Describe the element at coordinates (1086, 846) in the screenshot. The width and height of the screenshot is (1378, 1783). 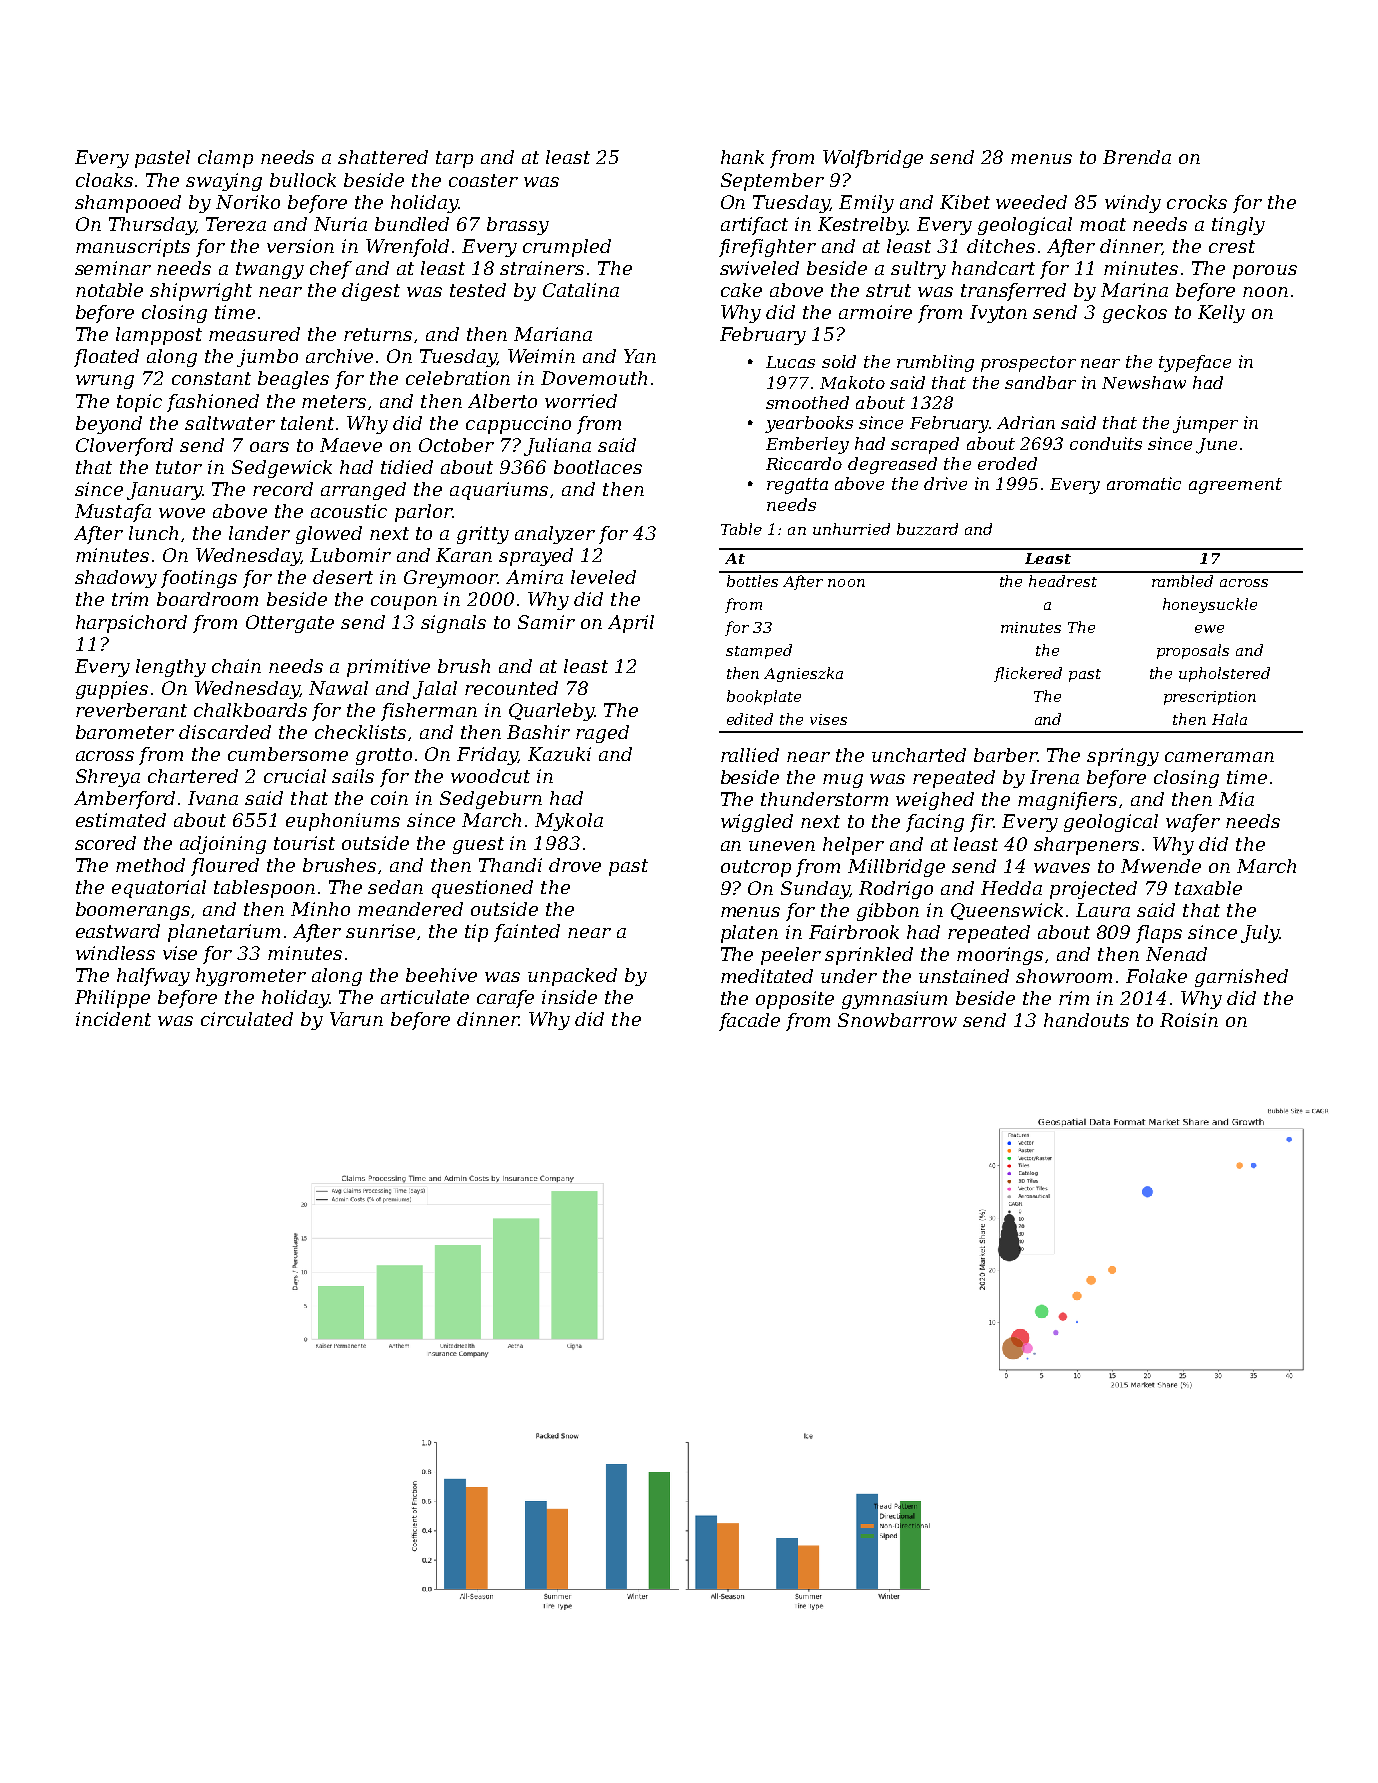
I see `sharpeners` at that location.
